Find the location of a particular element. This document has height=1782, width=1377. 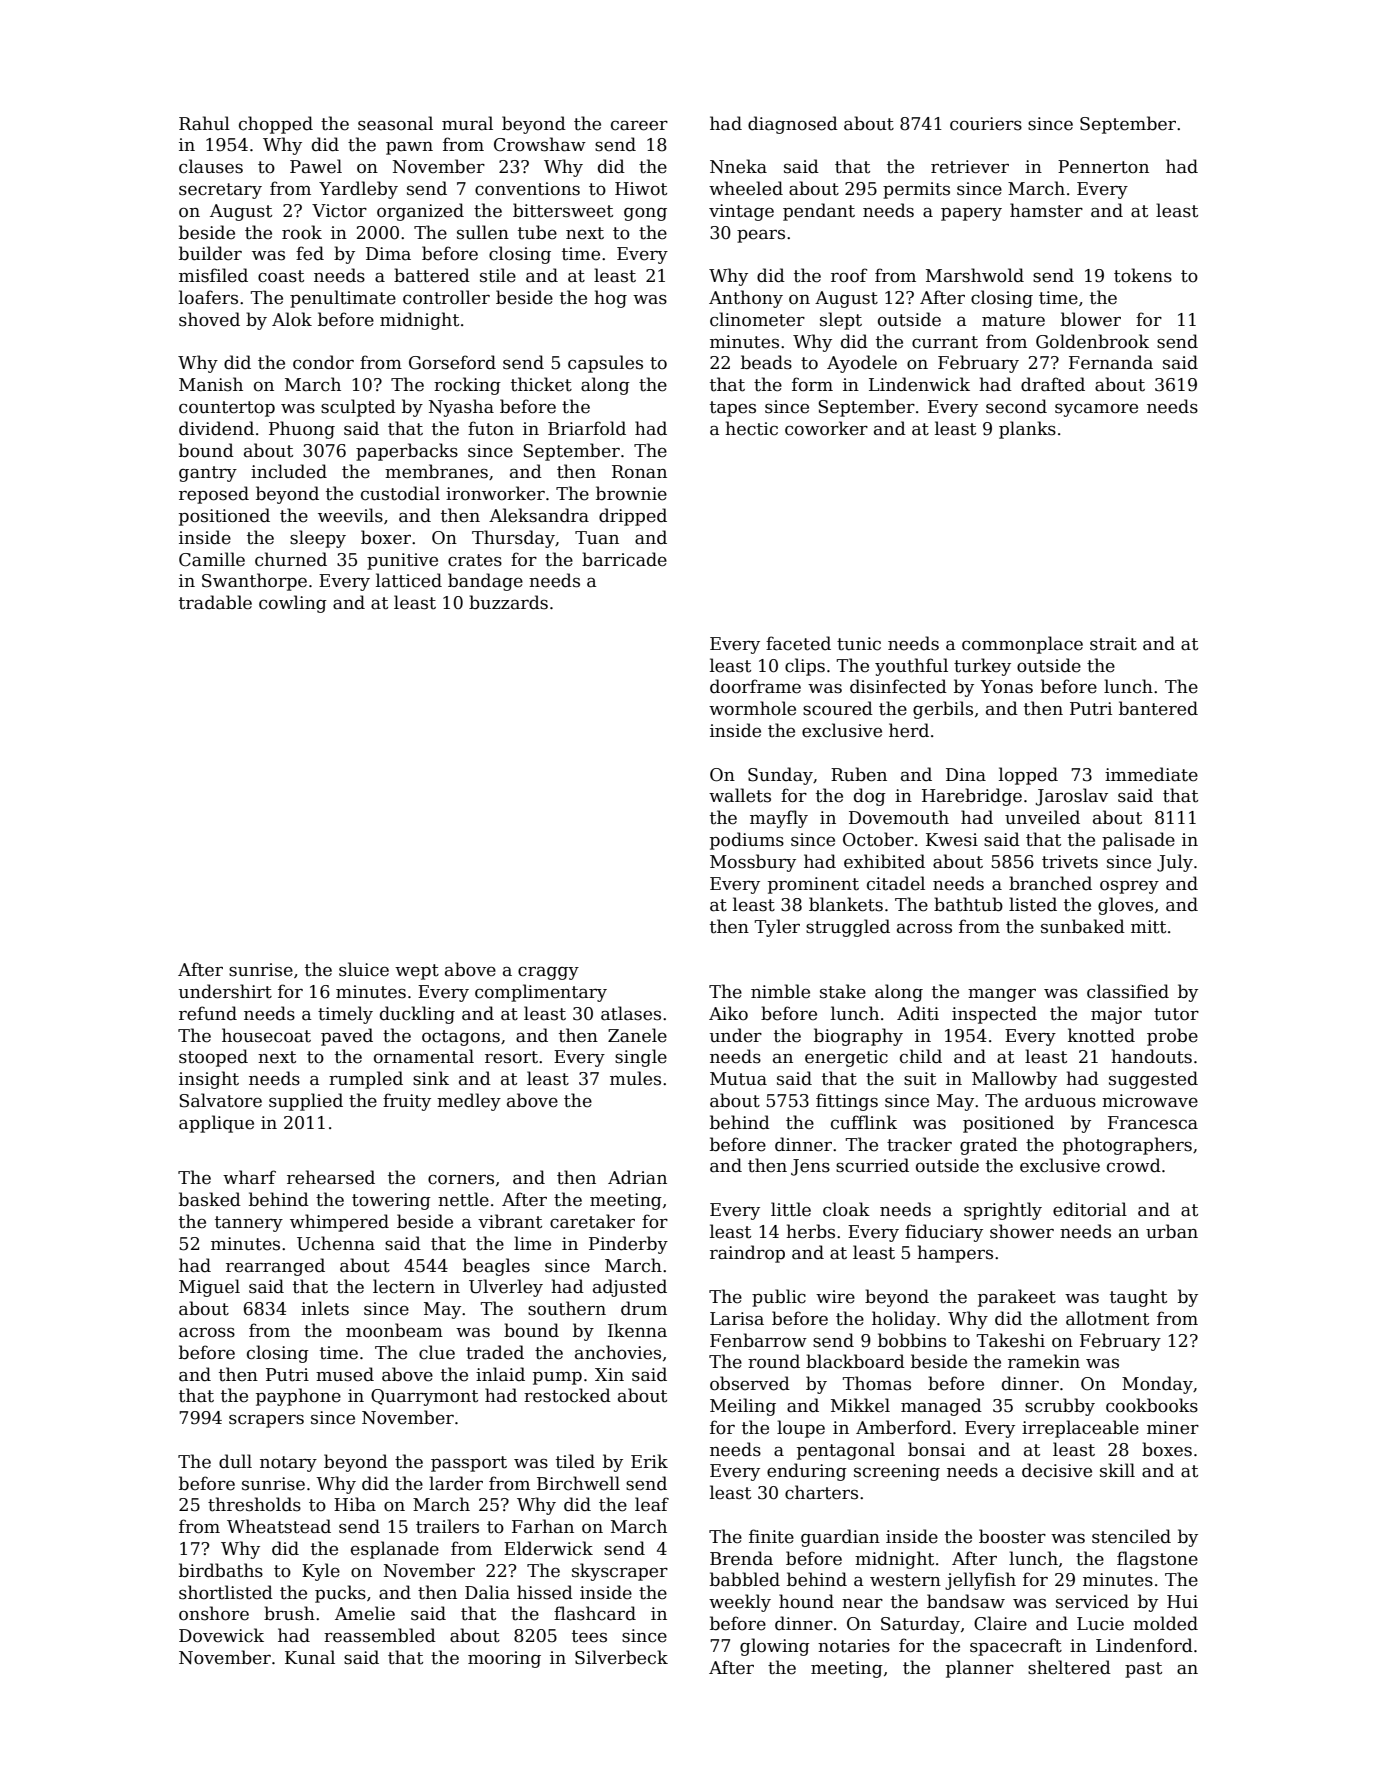

wallets is located at coordinates (740, 795).
